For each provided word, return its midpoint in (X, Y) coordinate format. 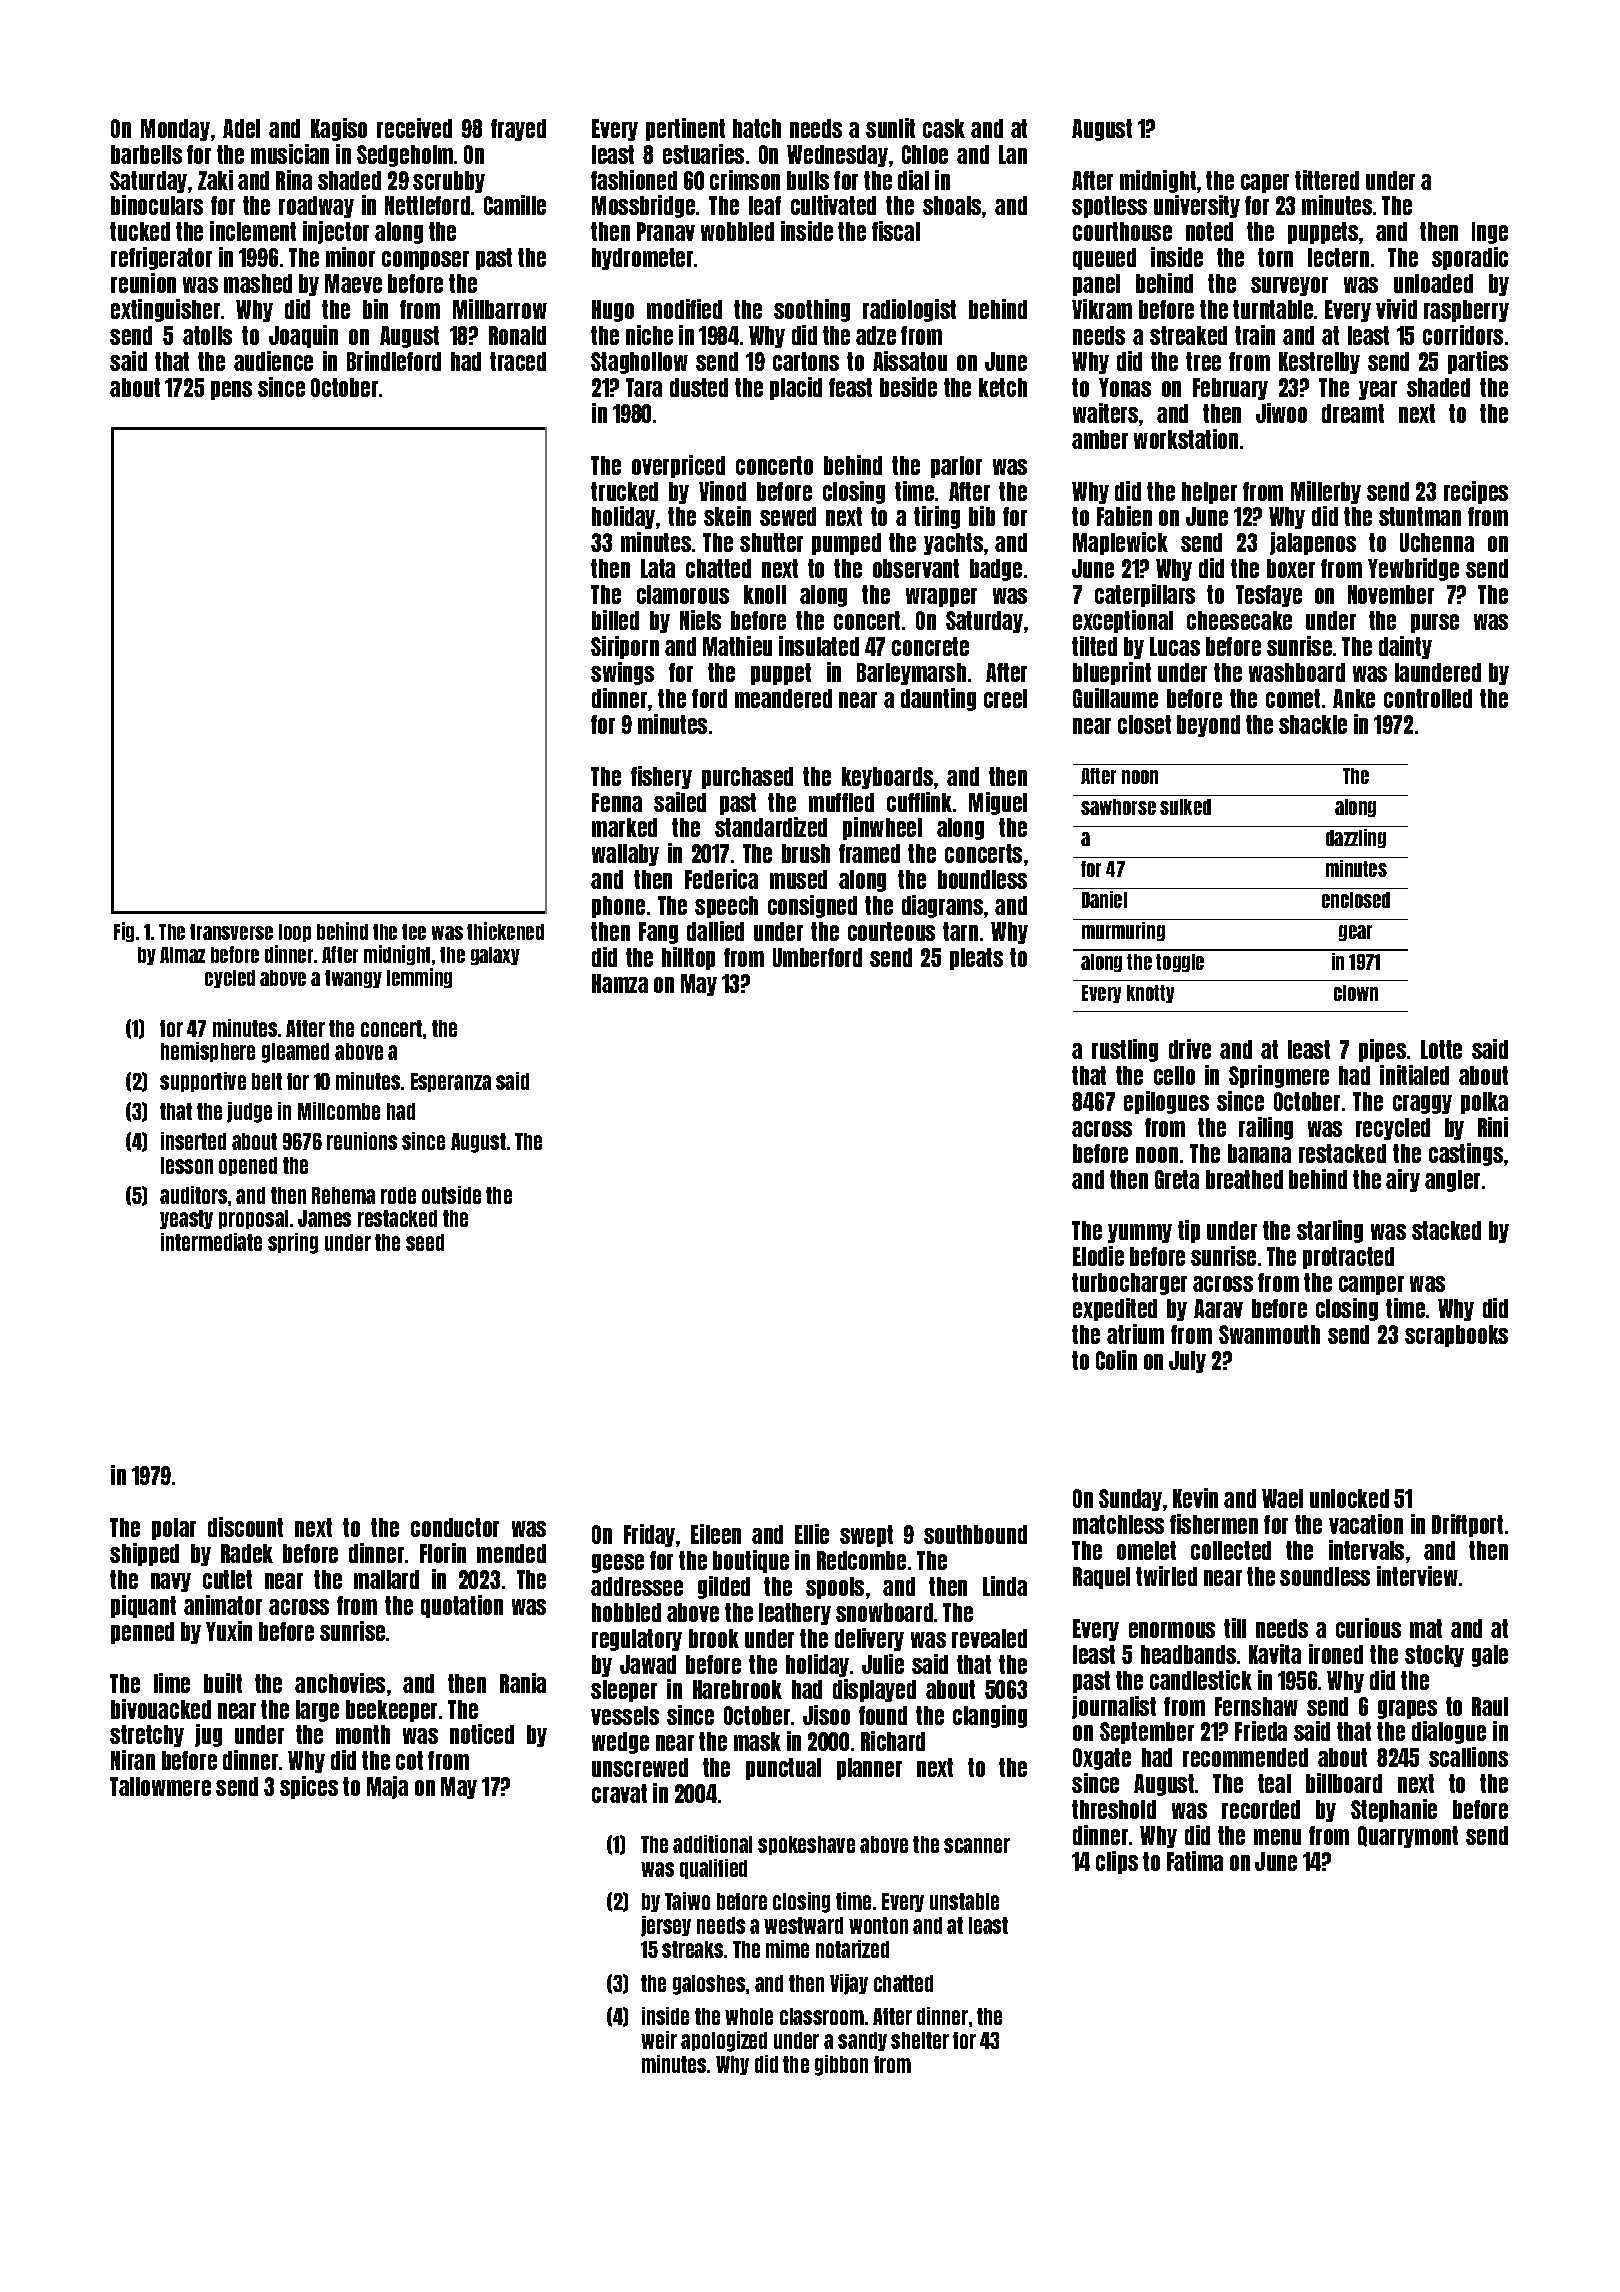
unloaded (1433, 283)
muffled (841, 802)
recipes (1476, 492)
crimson (745, 180)
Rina (294, 180)
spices (309, 1787)
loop (295, 933)
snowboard (884, 1612)
